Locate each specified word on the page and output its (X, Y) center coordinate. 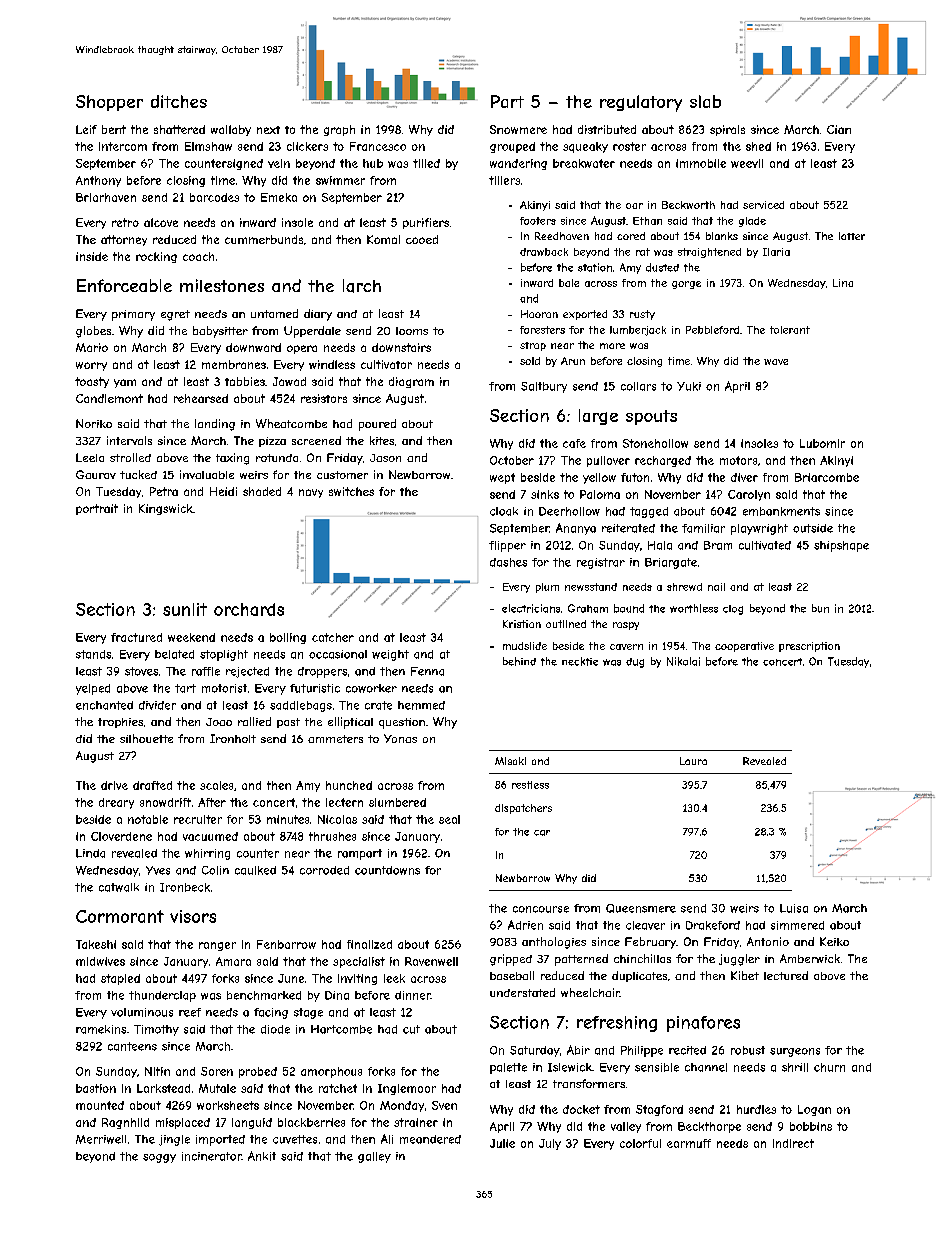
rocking (156, 257)
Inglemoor (407, 1089)
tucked (138, 474)
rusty (642, 315)
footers (538, 221)
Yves (158, 870)
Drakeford (713, 925)
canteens (132, 1046)
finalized (369, 944)
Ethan (647, 221)
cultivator (386, 364)
